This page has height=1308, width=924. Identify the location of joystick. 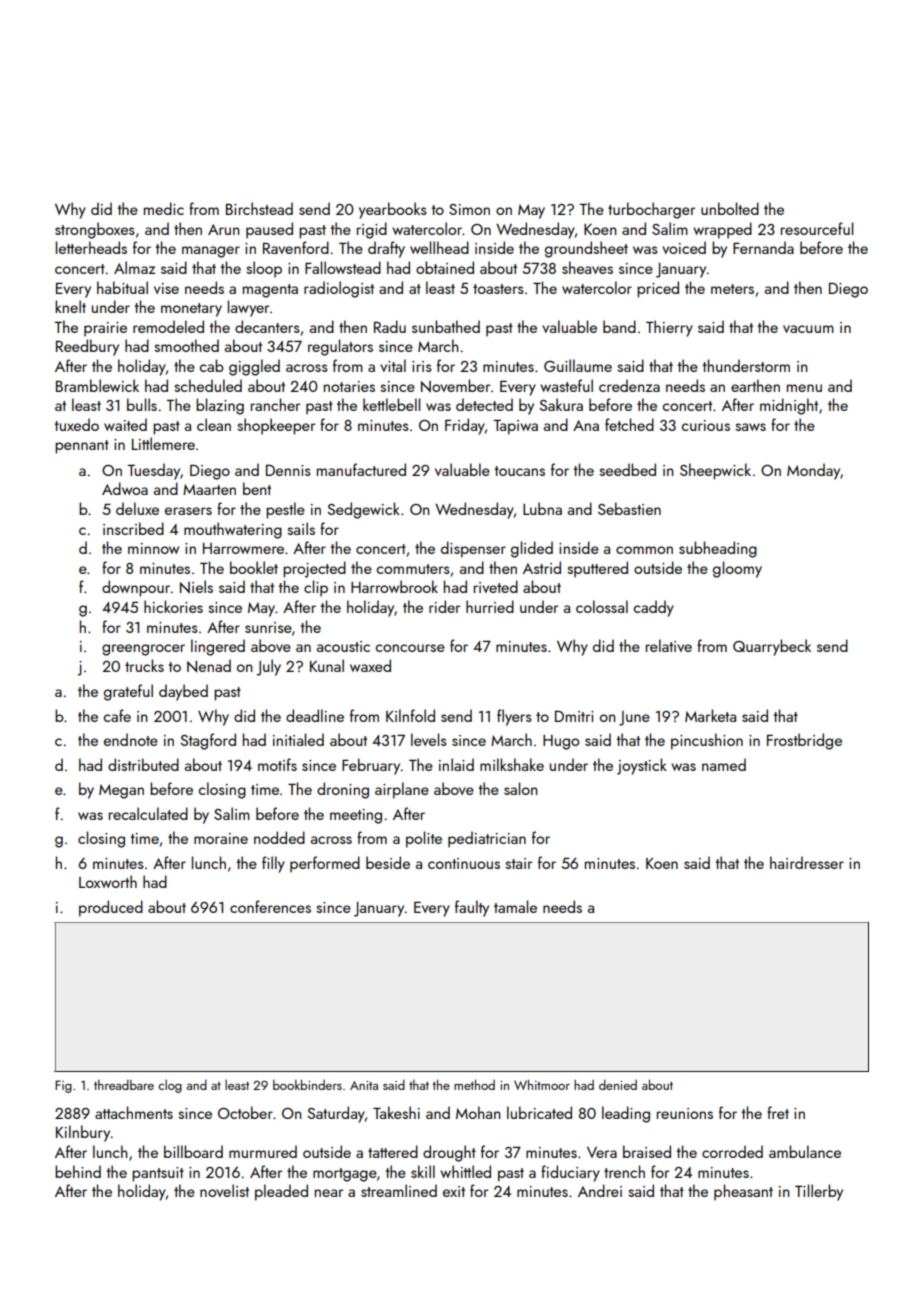
(642, 766).
